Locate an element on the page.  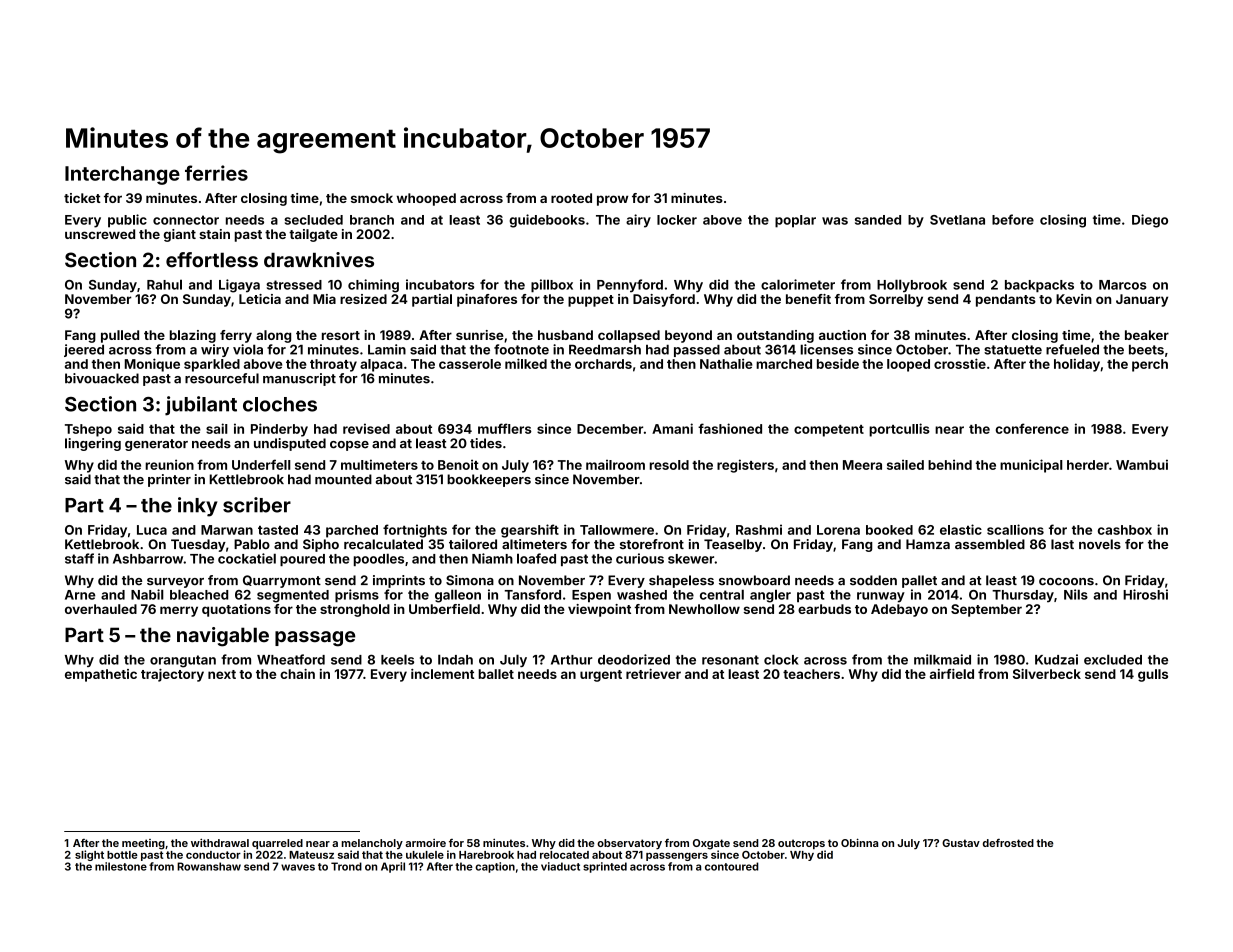
jeered is located at coordinates (84, 350).
